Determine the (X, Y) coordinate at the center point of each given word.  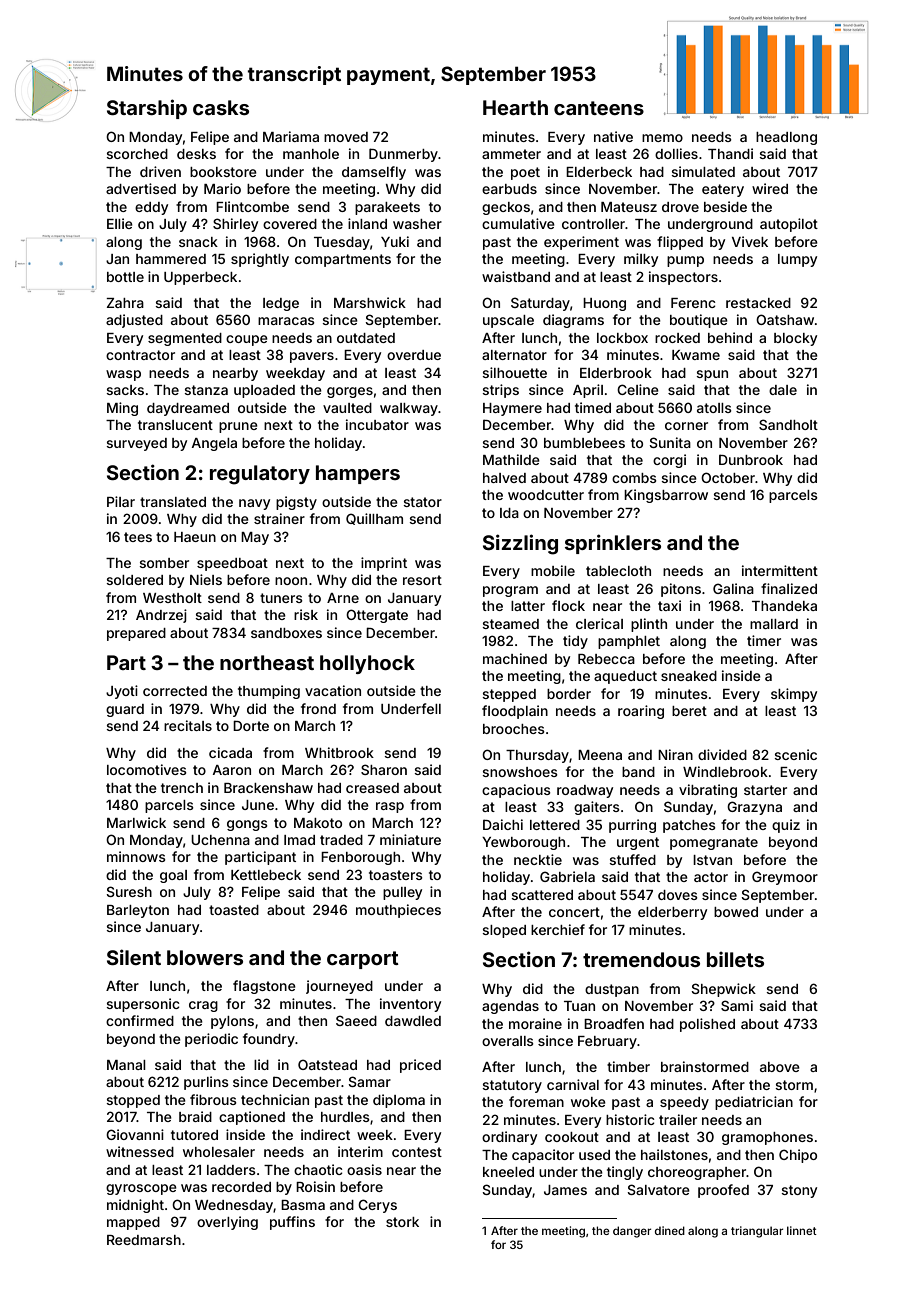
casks (221, 107)
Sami (737, 1005)
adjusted (134, 321)
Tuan (579, 1006)
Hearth (515, 107)
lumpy (797, 260)
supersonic (143, 1005)
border (569, 694)
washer (417, 224)
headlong (786, 138)
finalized (789, 588)
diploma (399, 1101)
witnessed (140, 1151)
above (780, 1067)
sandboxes (286, 633)
